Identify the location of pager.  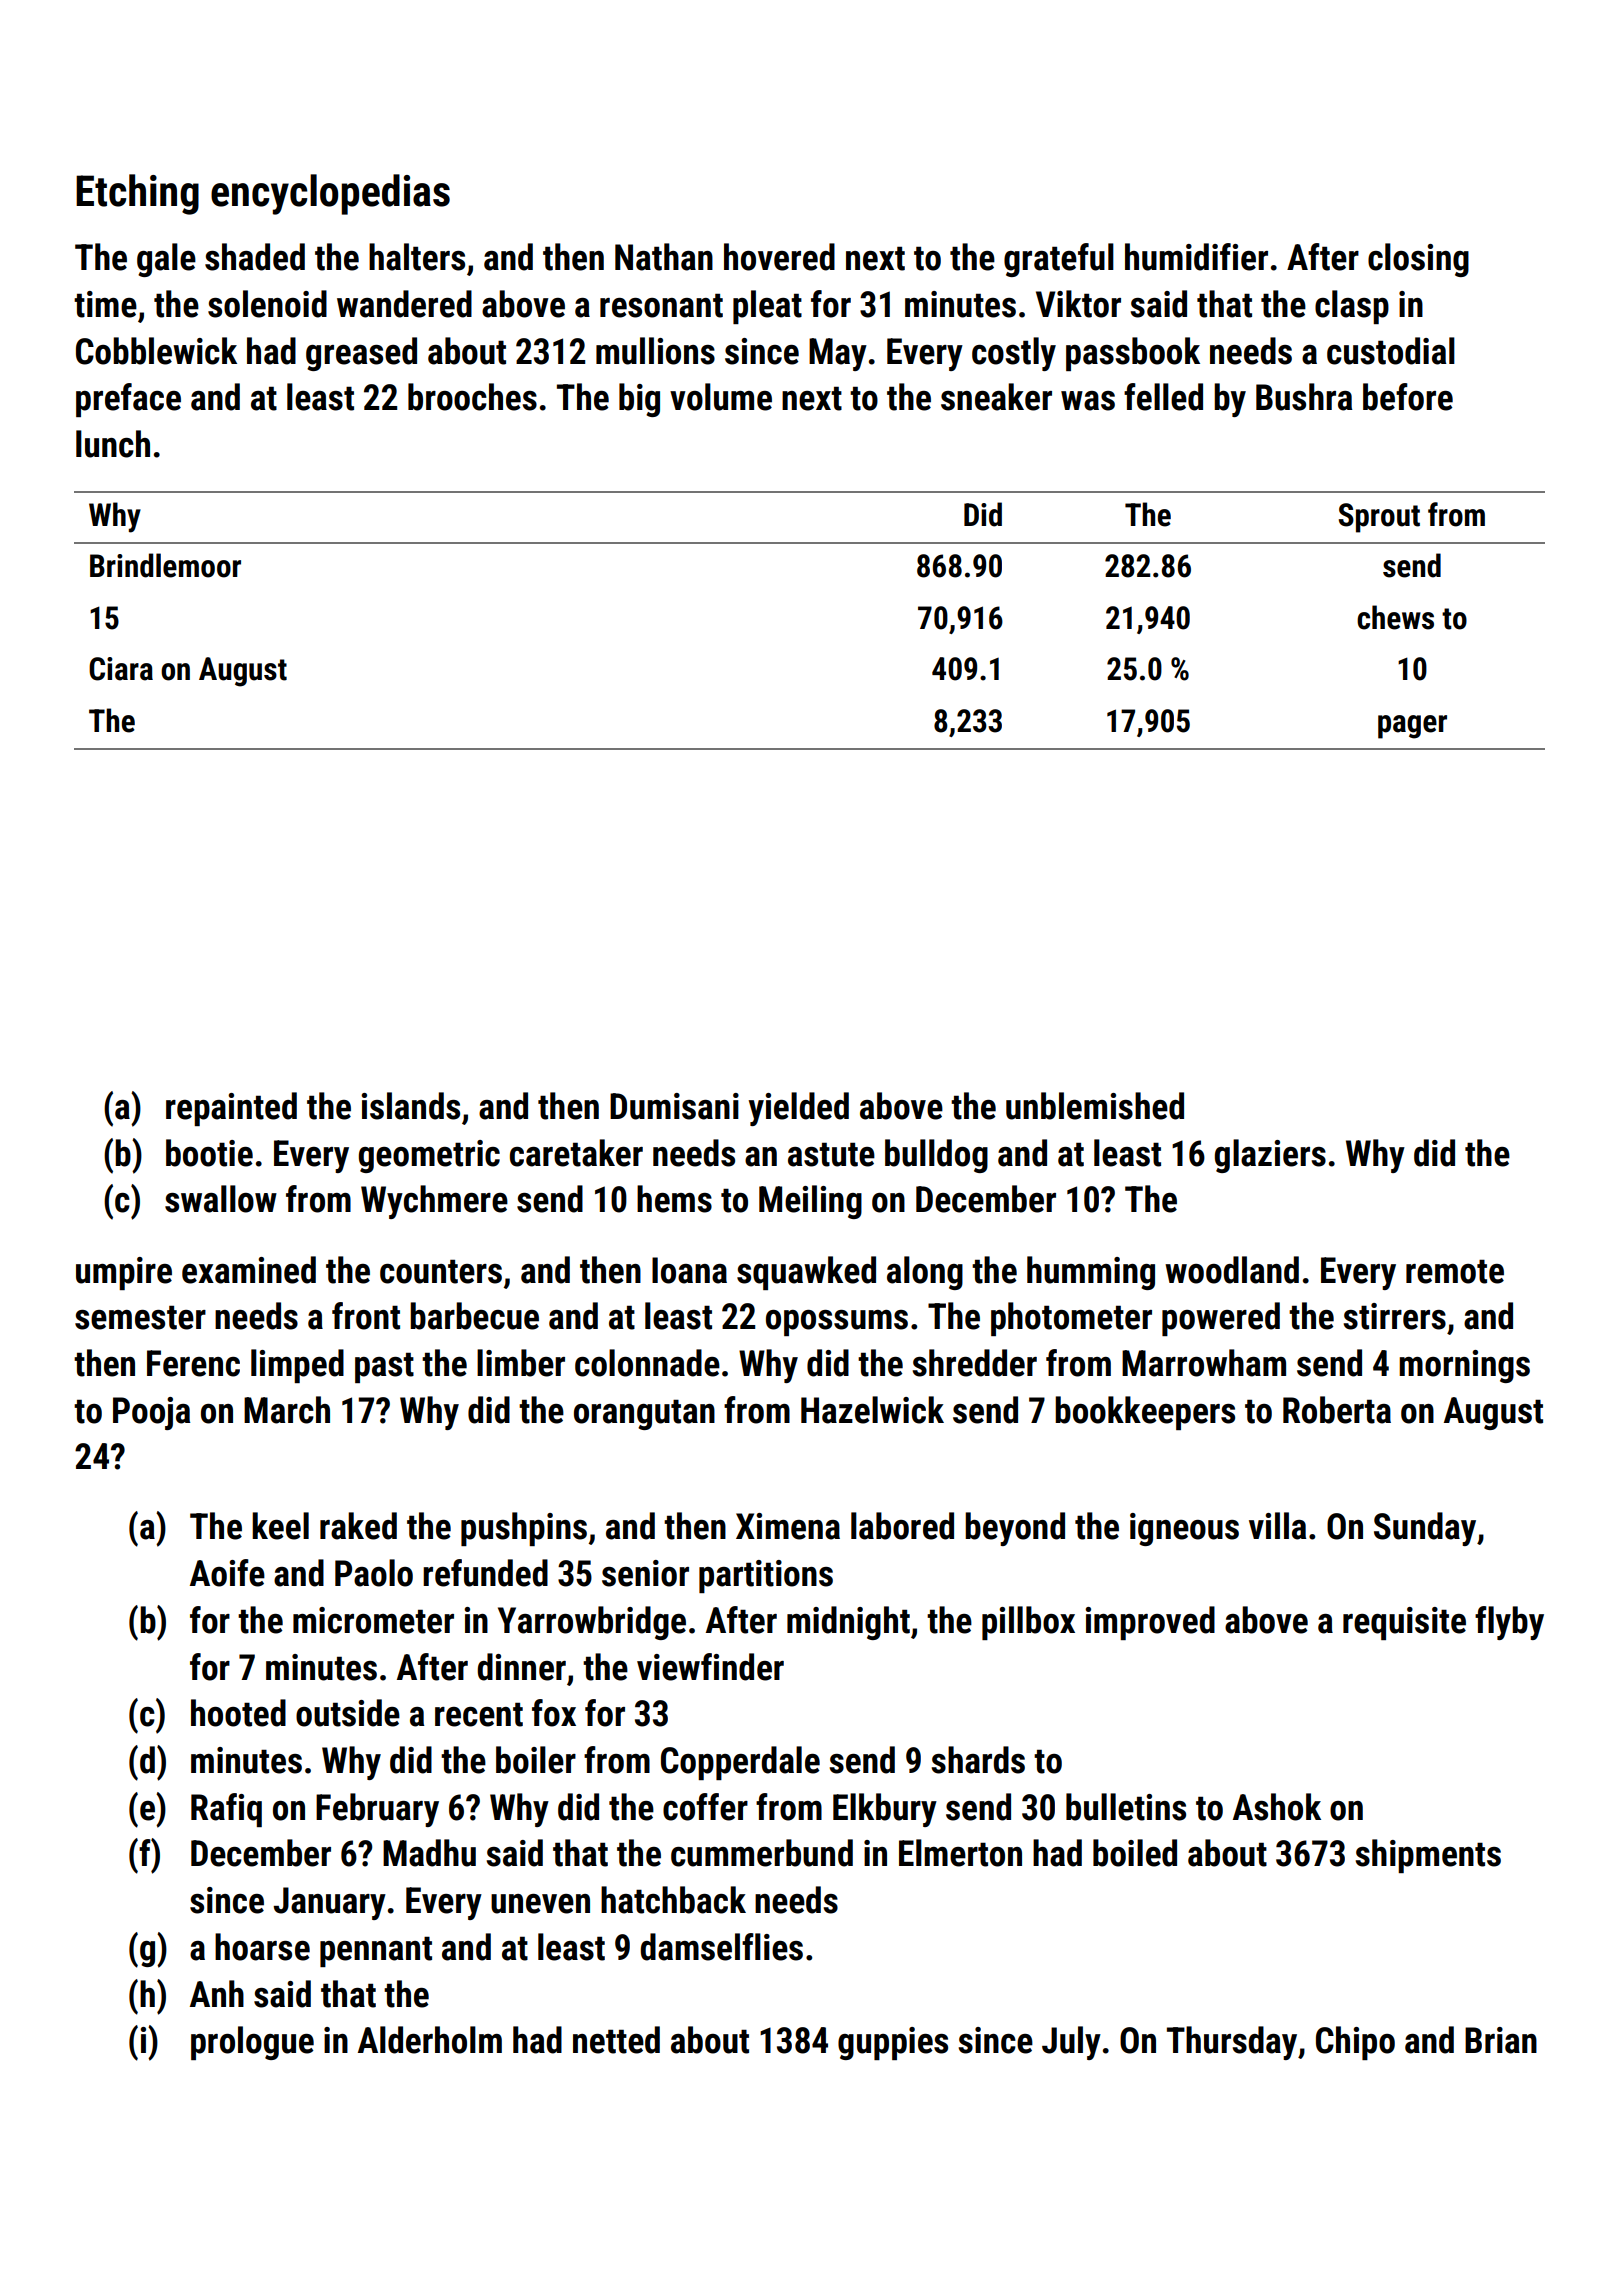
(1412, 727).
